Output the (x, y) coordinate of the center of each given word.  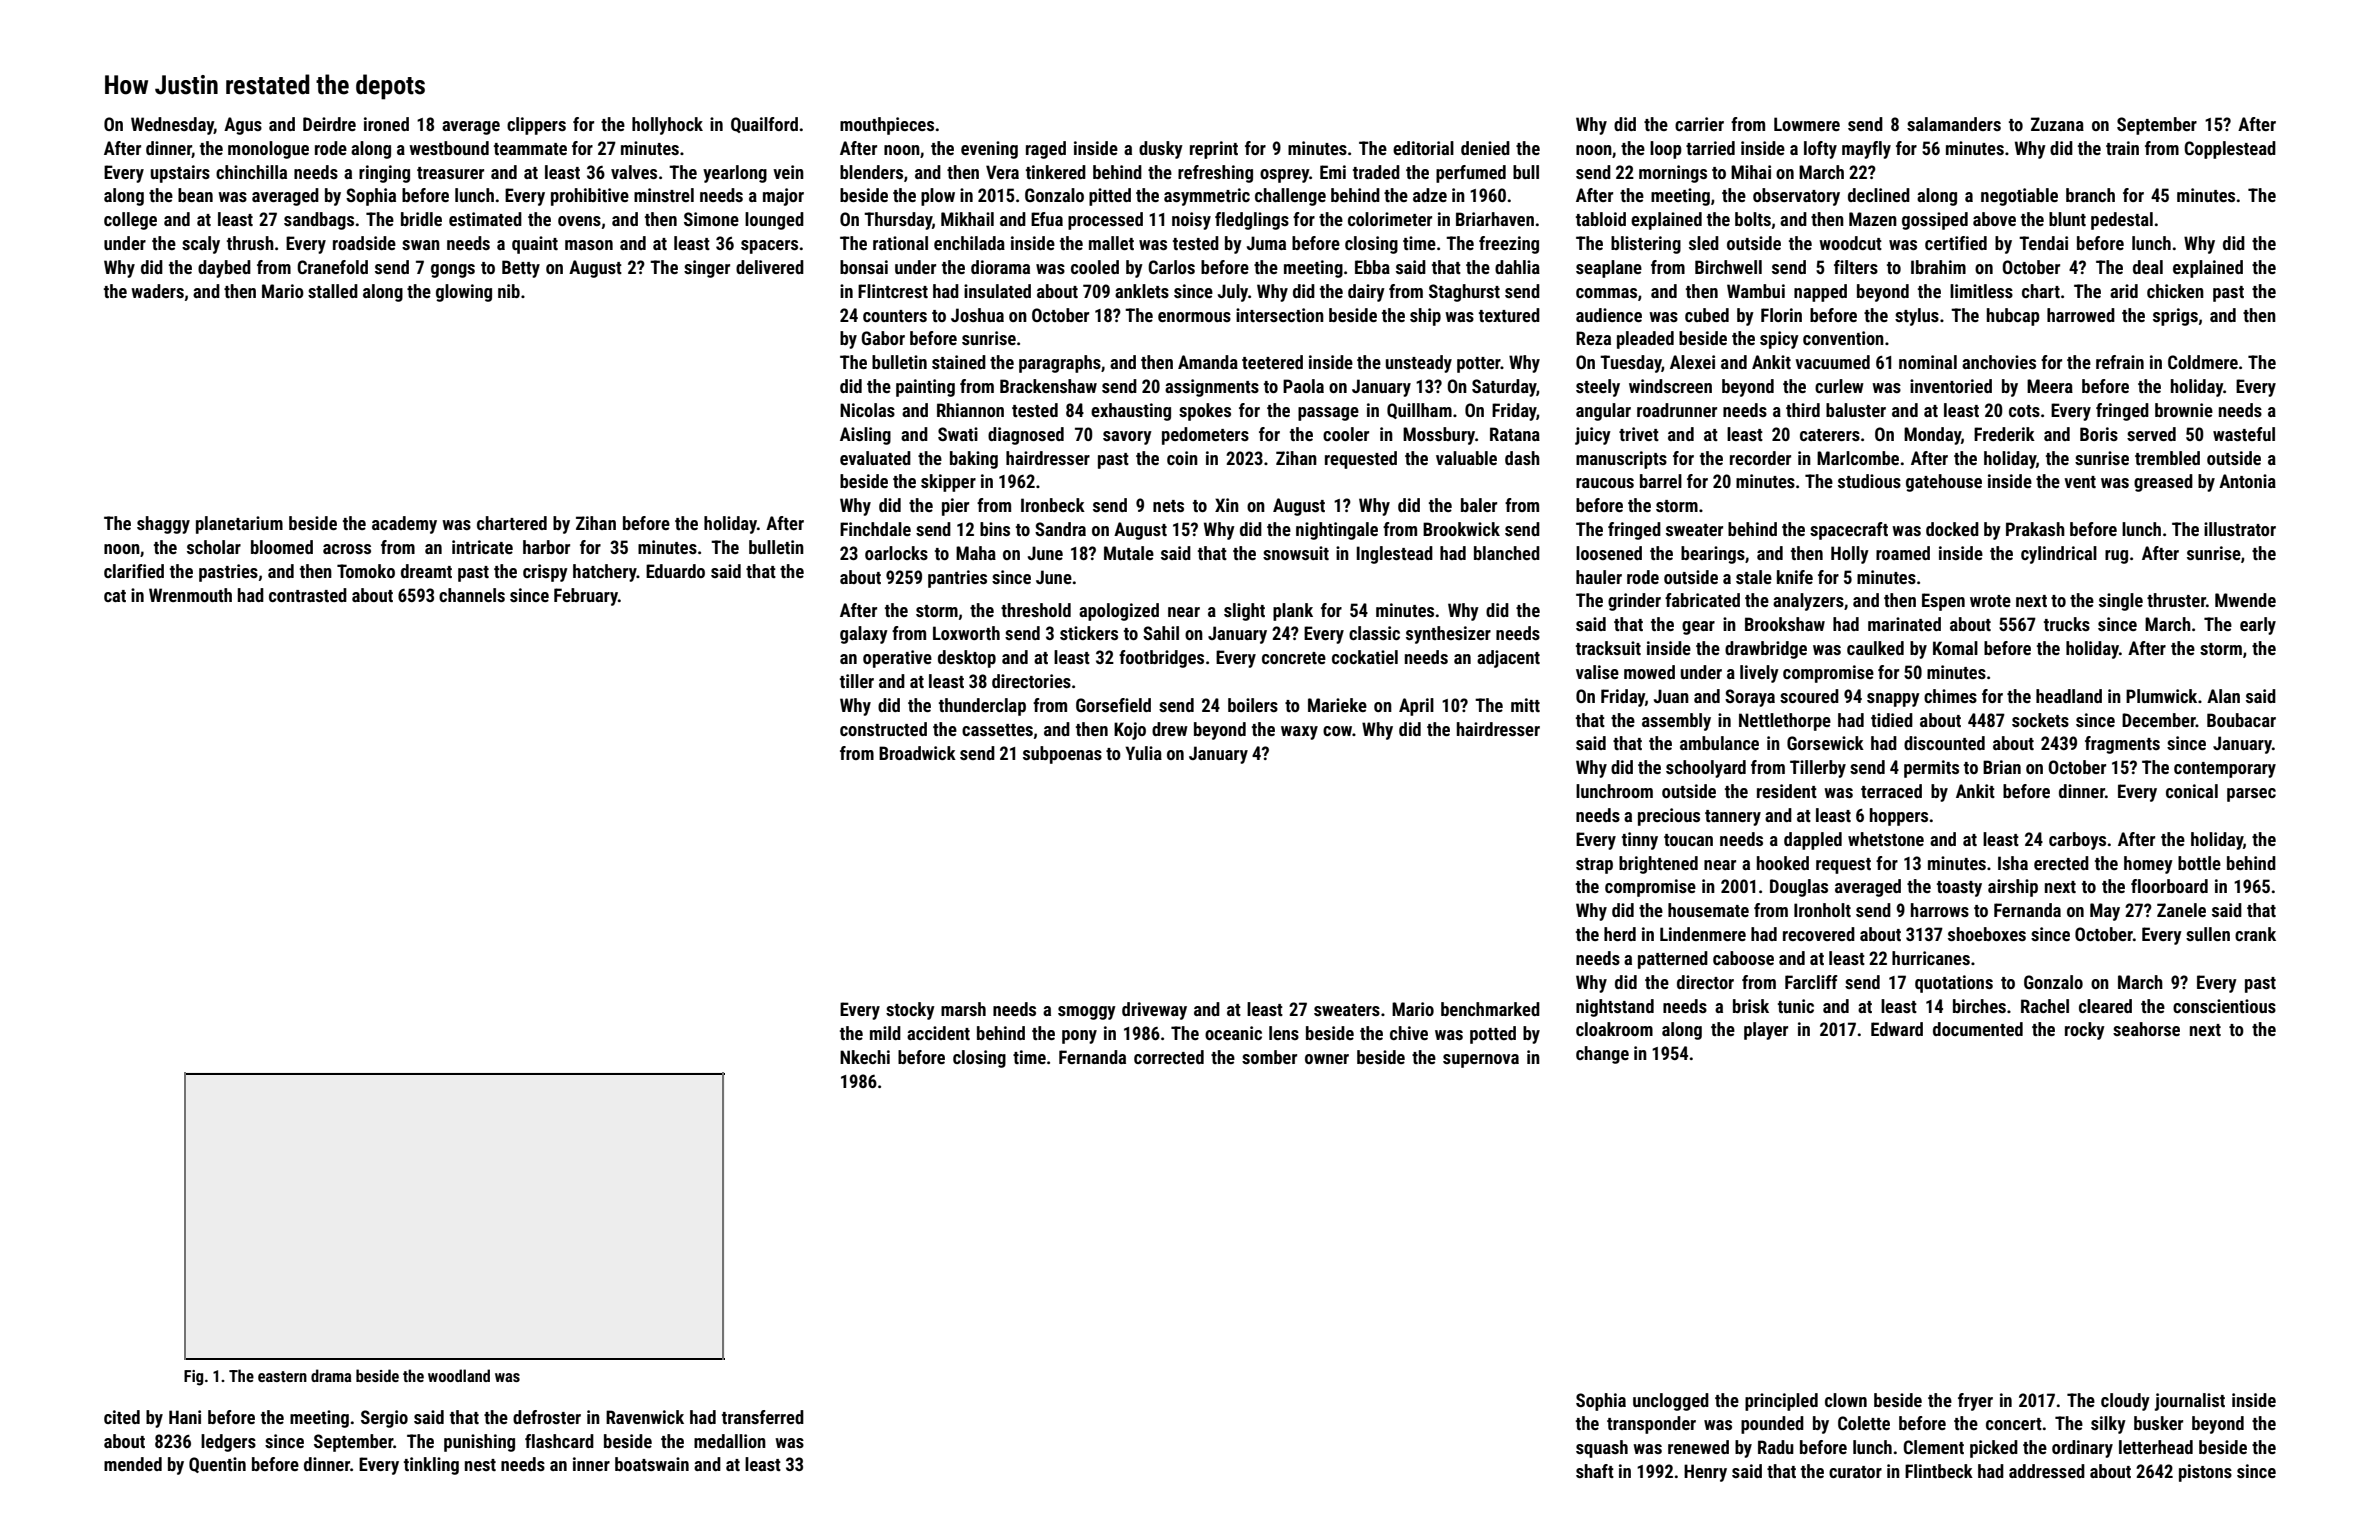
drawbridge (1766, 650)
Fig (193, 1378)
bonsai (864, 267)
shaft (1595, 1471)
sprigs (2175, 317)
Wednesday (172, 126)
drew (1170, 729)
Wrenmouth (190, 595)
